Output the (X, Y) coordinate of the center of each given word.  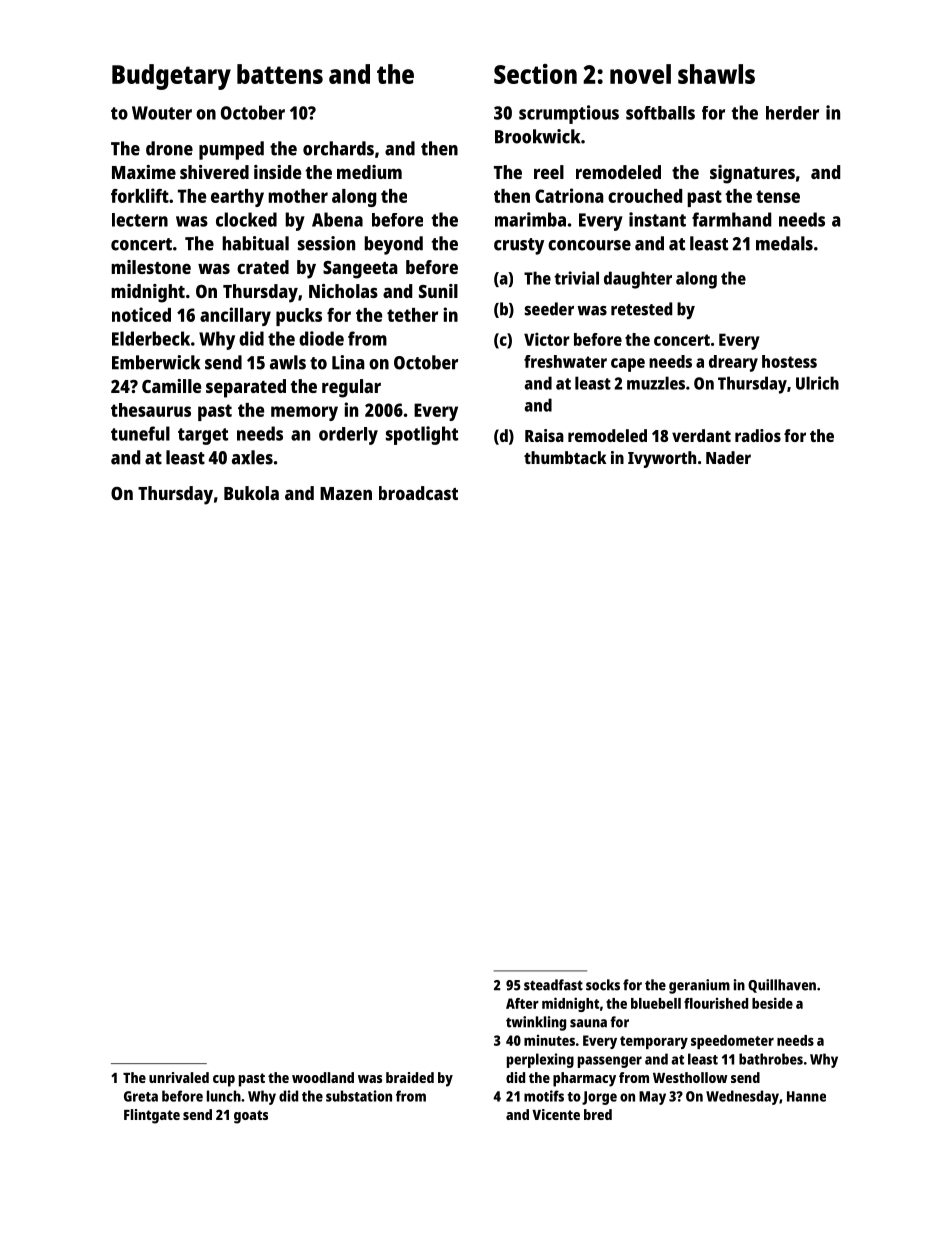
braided (410, 1077)
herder (792, 113)
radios (758, 435)
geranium (699, 986)
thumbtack (565, 457)
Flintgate (152, 1116)
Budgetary (171, 77)
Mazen (346, 493)
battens (280, 74)
